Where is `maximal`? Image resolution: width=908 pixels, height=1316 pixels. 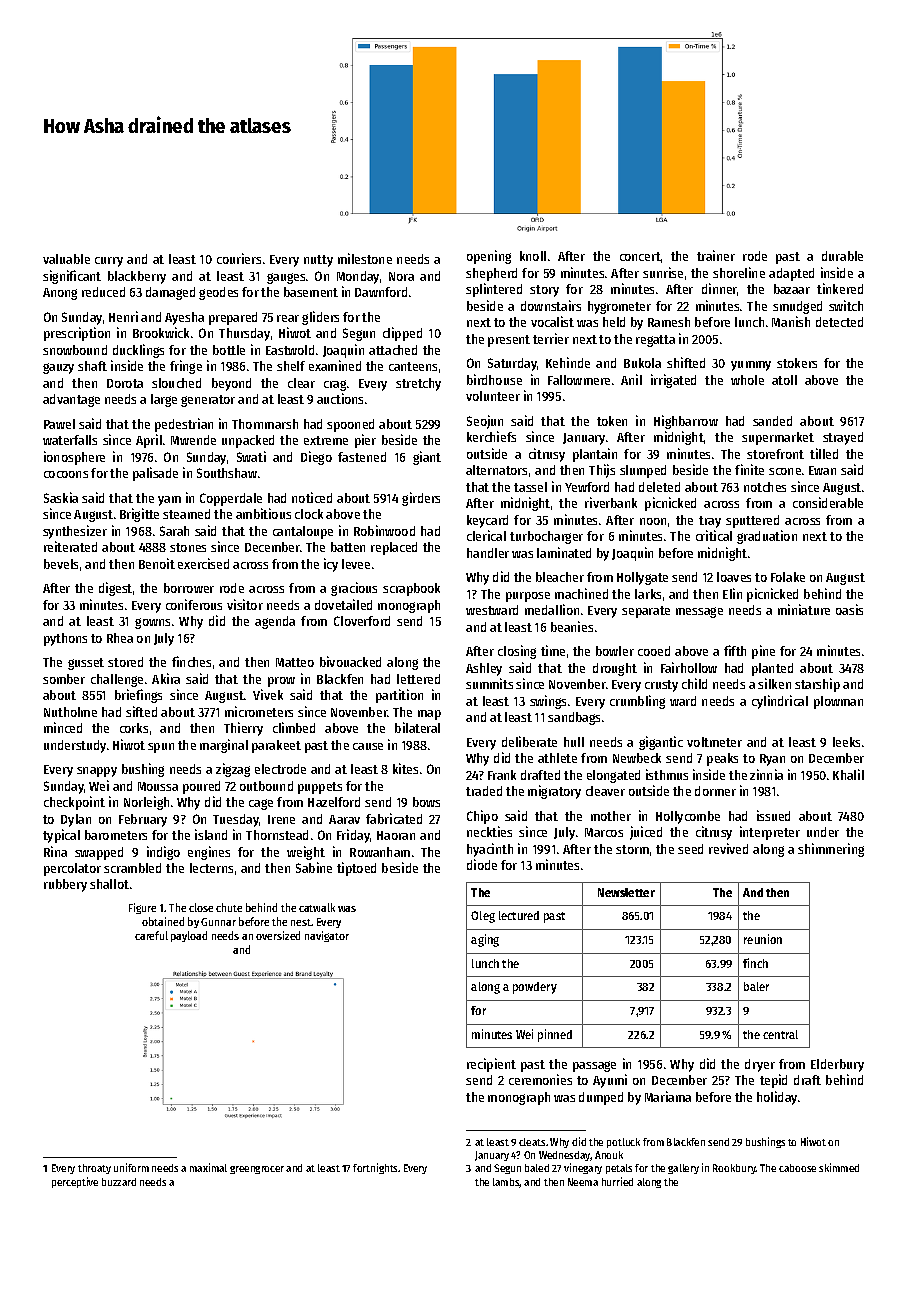 maximal is located at coordinates (208, 1167).
